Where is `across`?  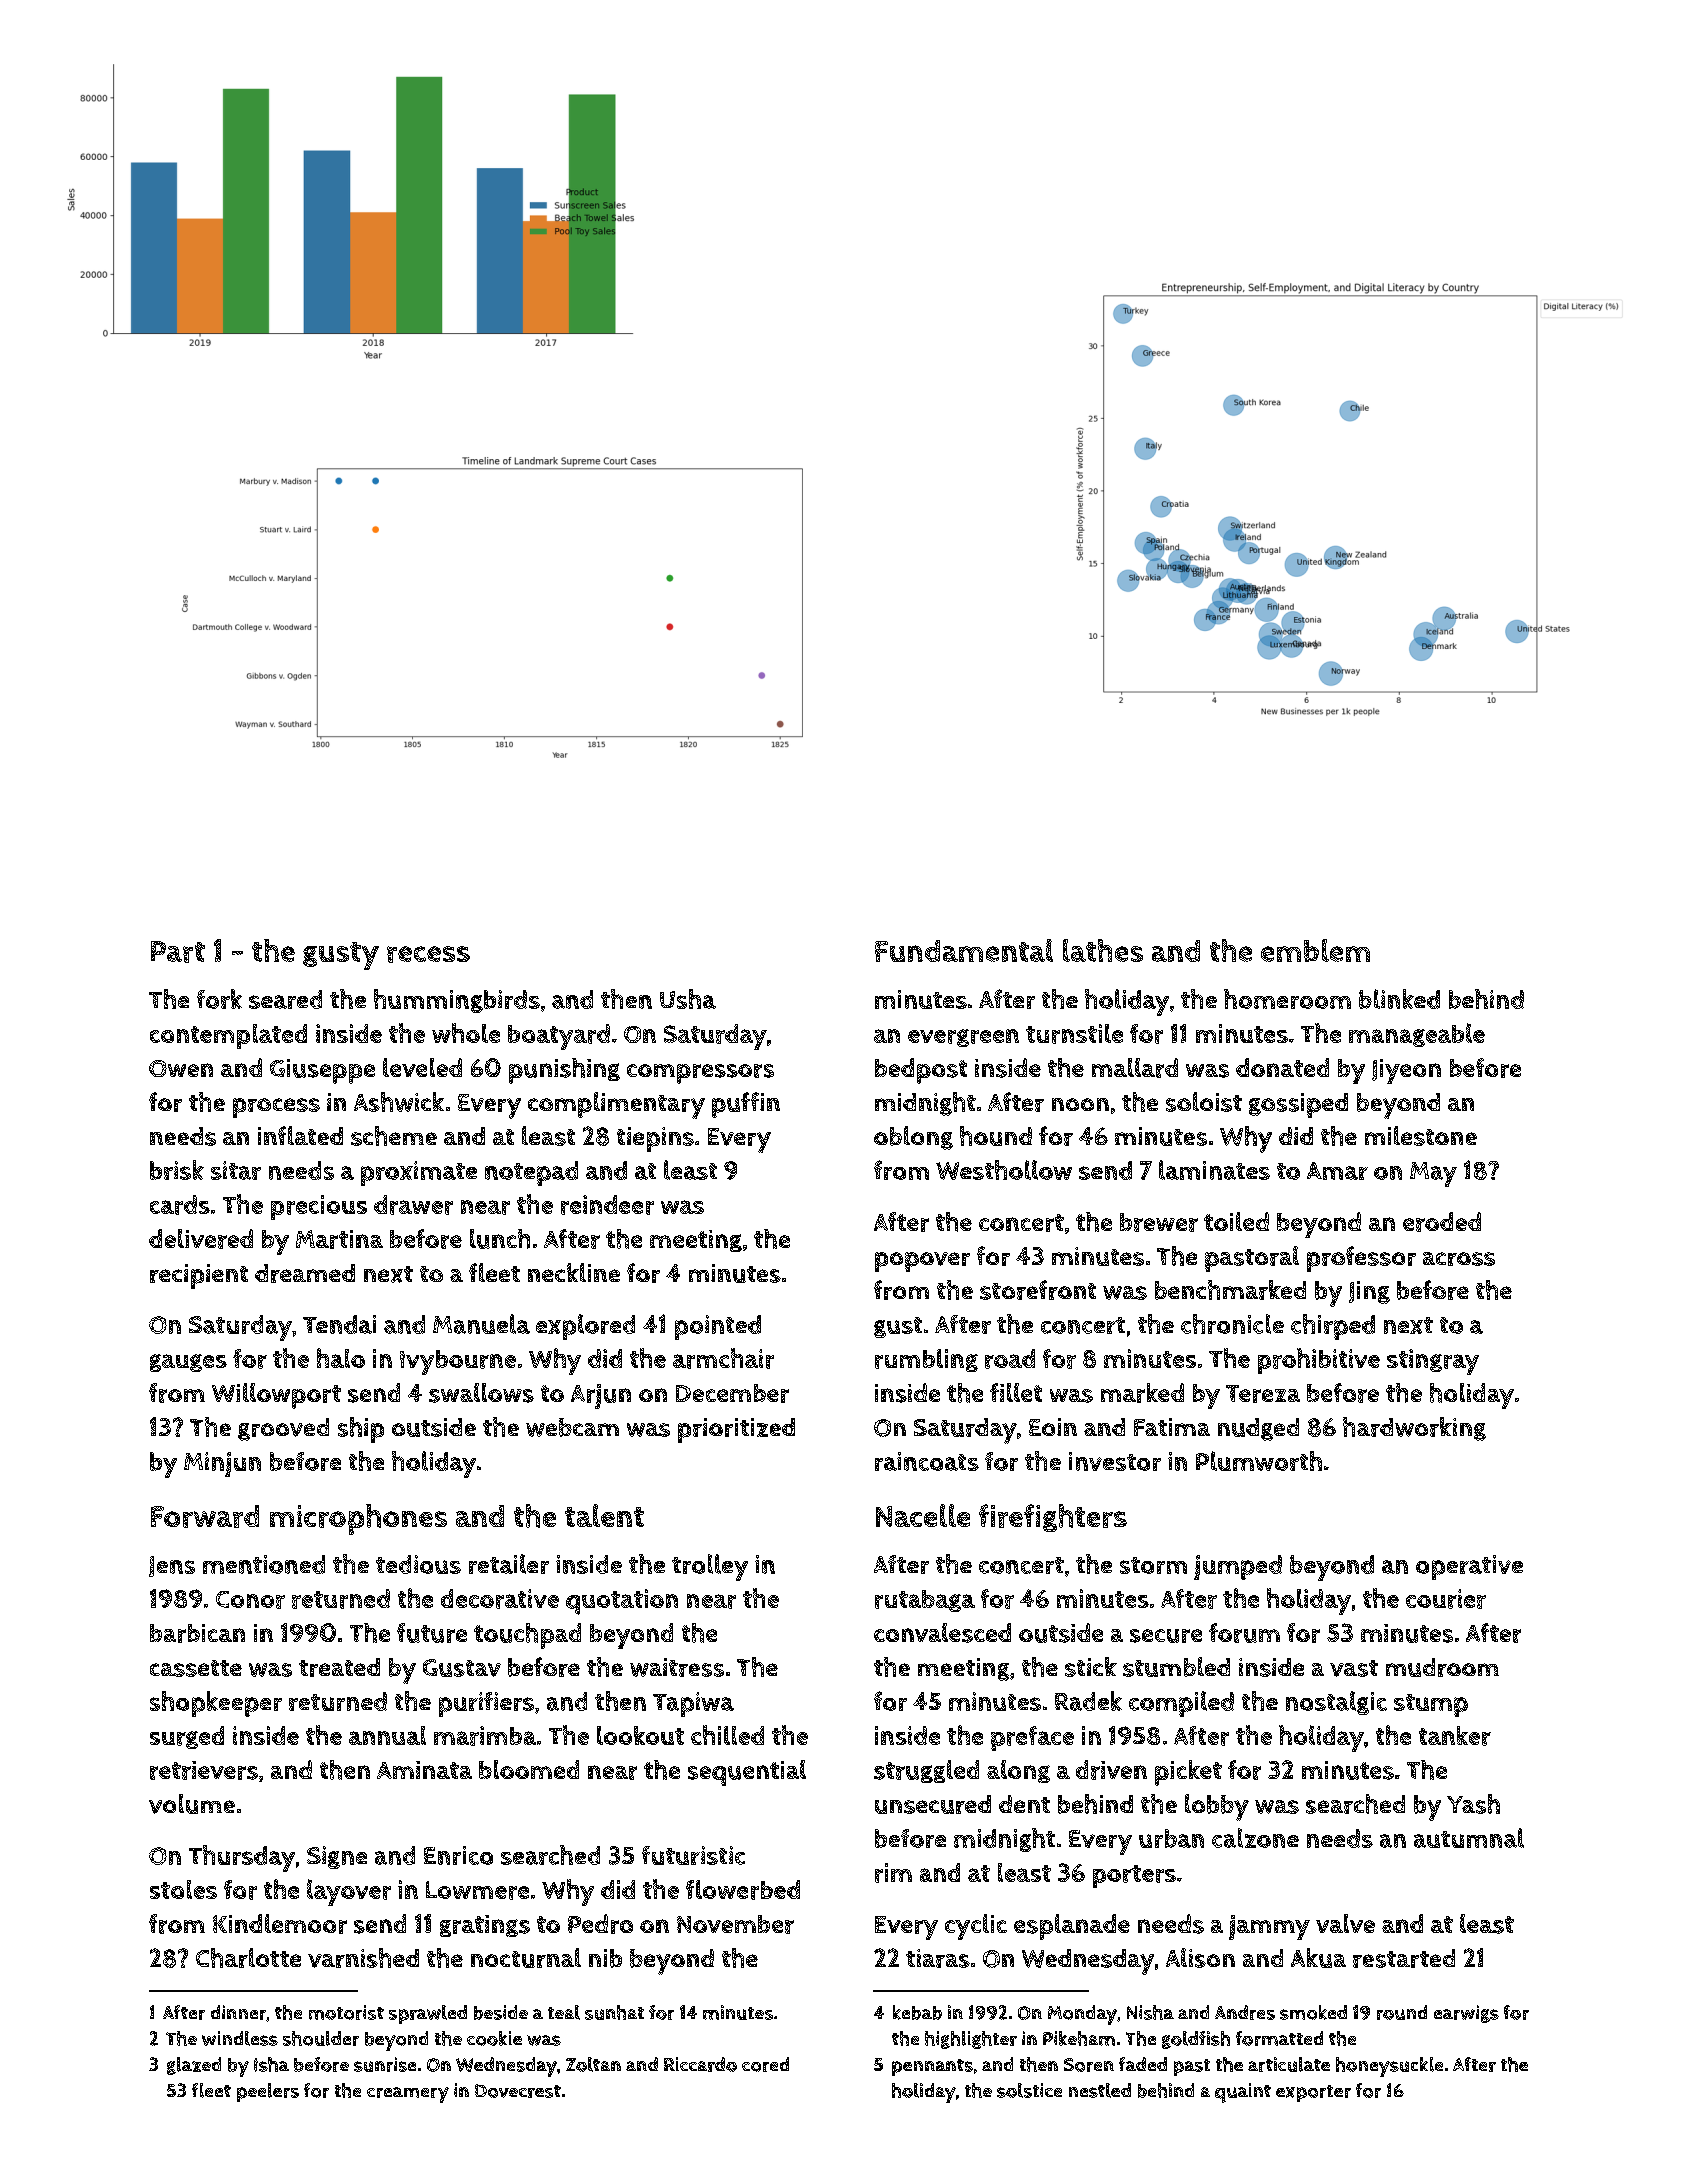 across is located at coordinates (1459, 1259).
